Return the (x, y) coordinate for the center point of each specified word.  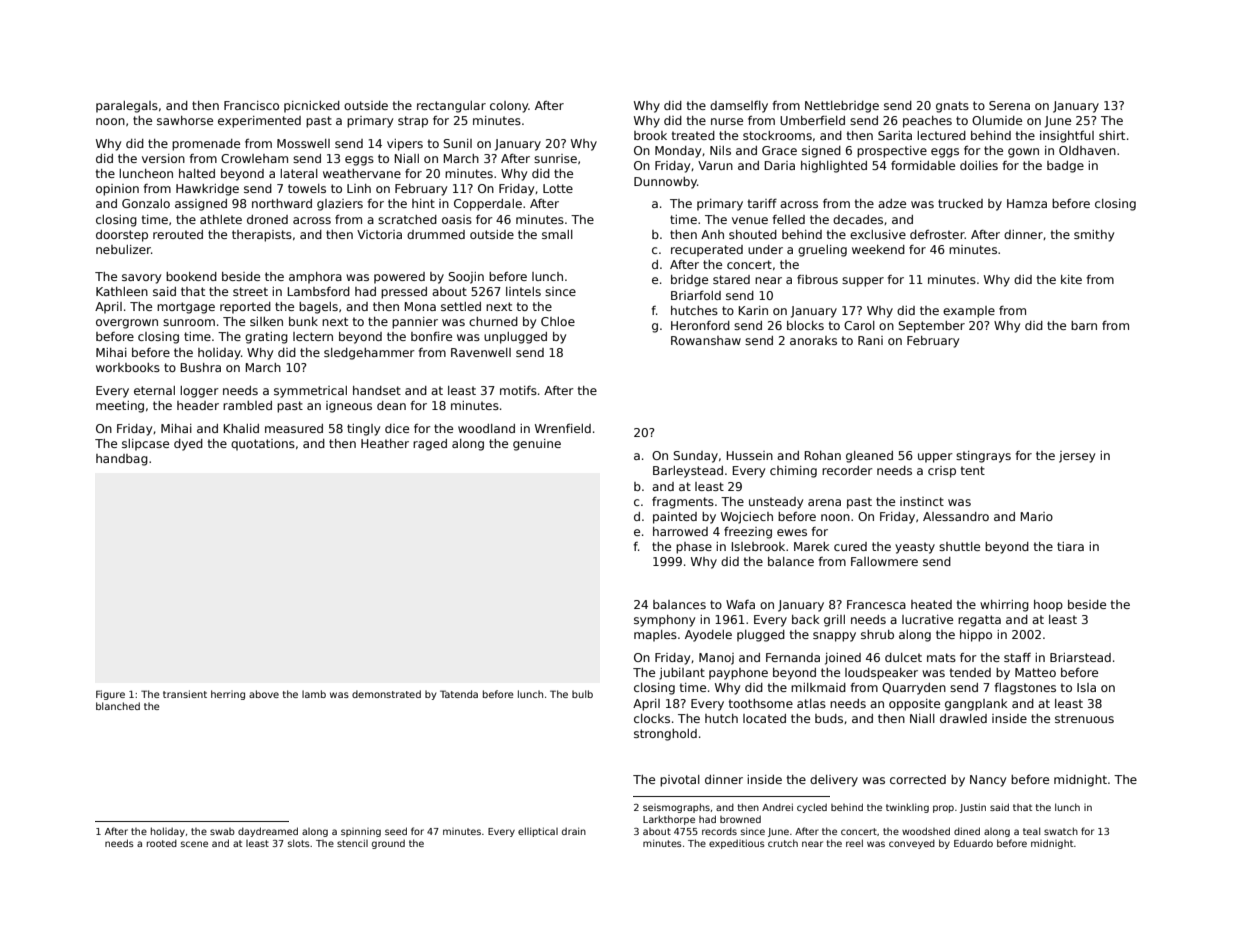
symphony (664, 621)
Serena (1009, 105)
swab (222, 831)
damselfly (739, 107)
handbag (122, 460)
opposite (914, 705)
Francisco (251, 105)
